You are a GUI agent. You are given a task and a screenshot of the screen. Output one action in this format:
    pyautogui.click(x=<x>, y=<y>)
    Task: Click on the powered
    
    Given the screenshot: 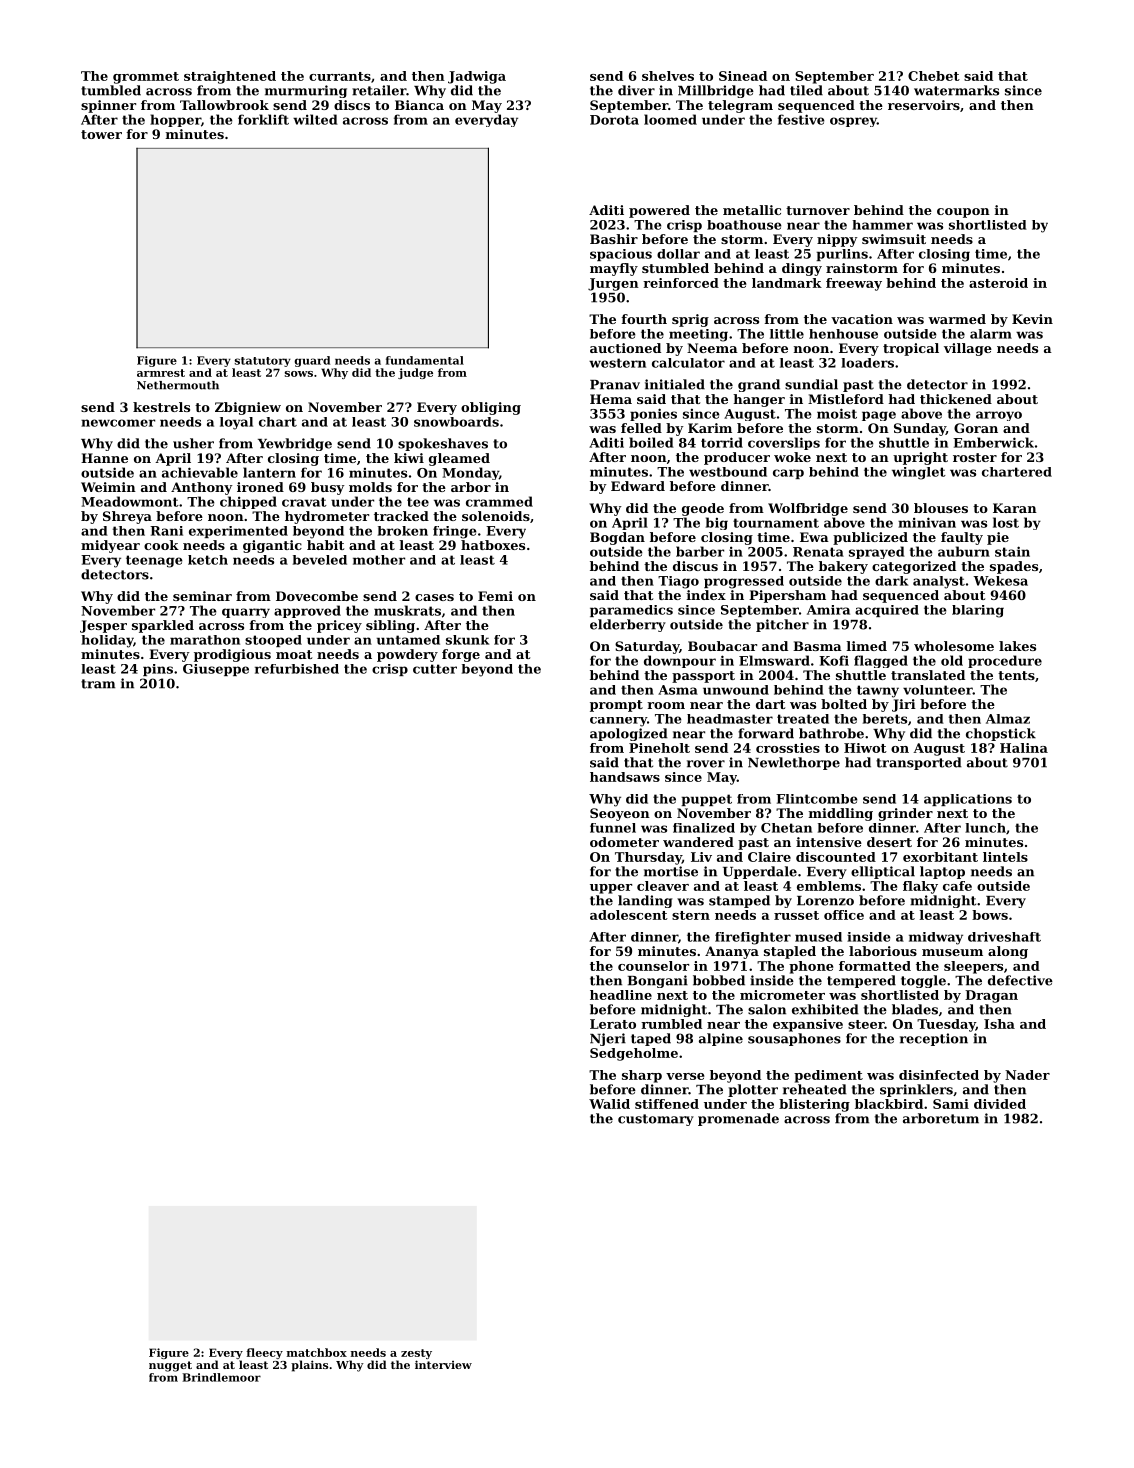 What is the action you would take?
    pyautogui.click(x=659, y=211)
